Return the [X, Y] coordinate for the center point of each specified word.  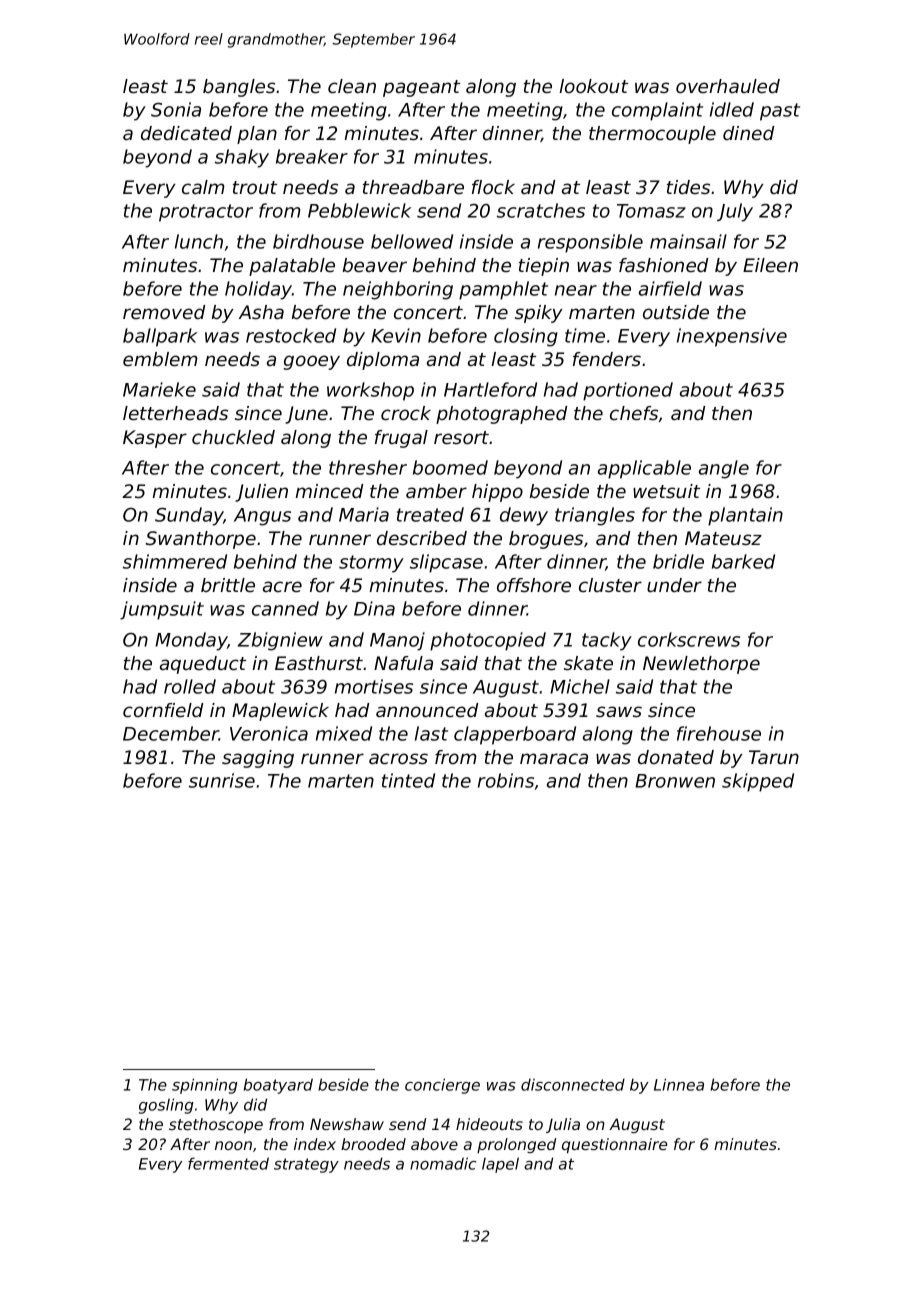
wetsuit [666, 491]
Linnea [679, 1084]
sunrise [222, 780]
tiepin [544, 267]
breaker [312, 156]
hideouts [489, 1124]
